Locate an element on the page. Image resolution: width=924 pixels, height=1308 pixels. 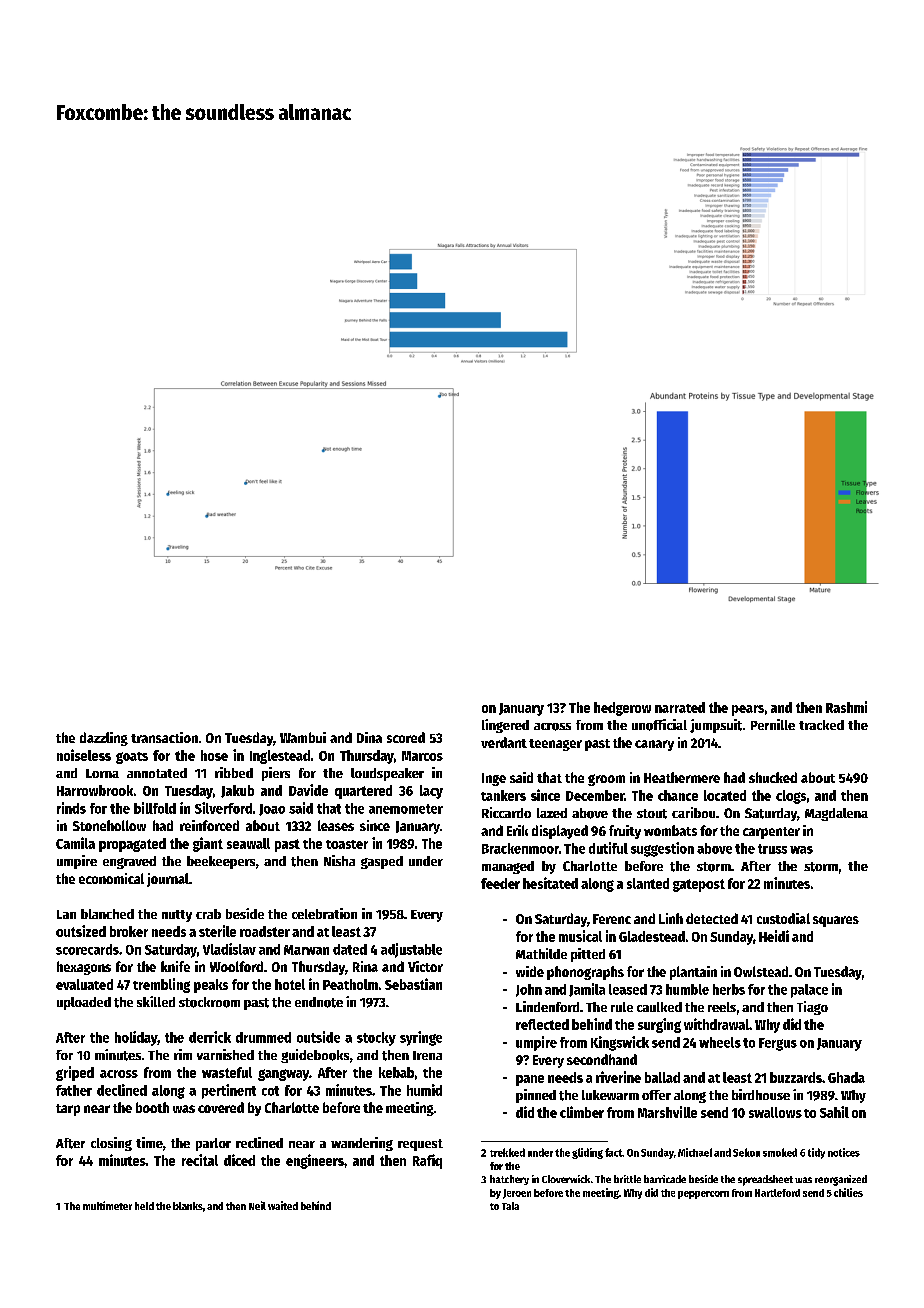
scored is located at coordinates (406, 737).
